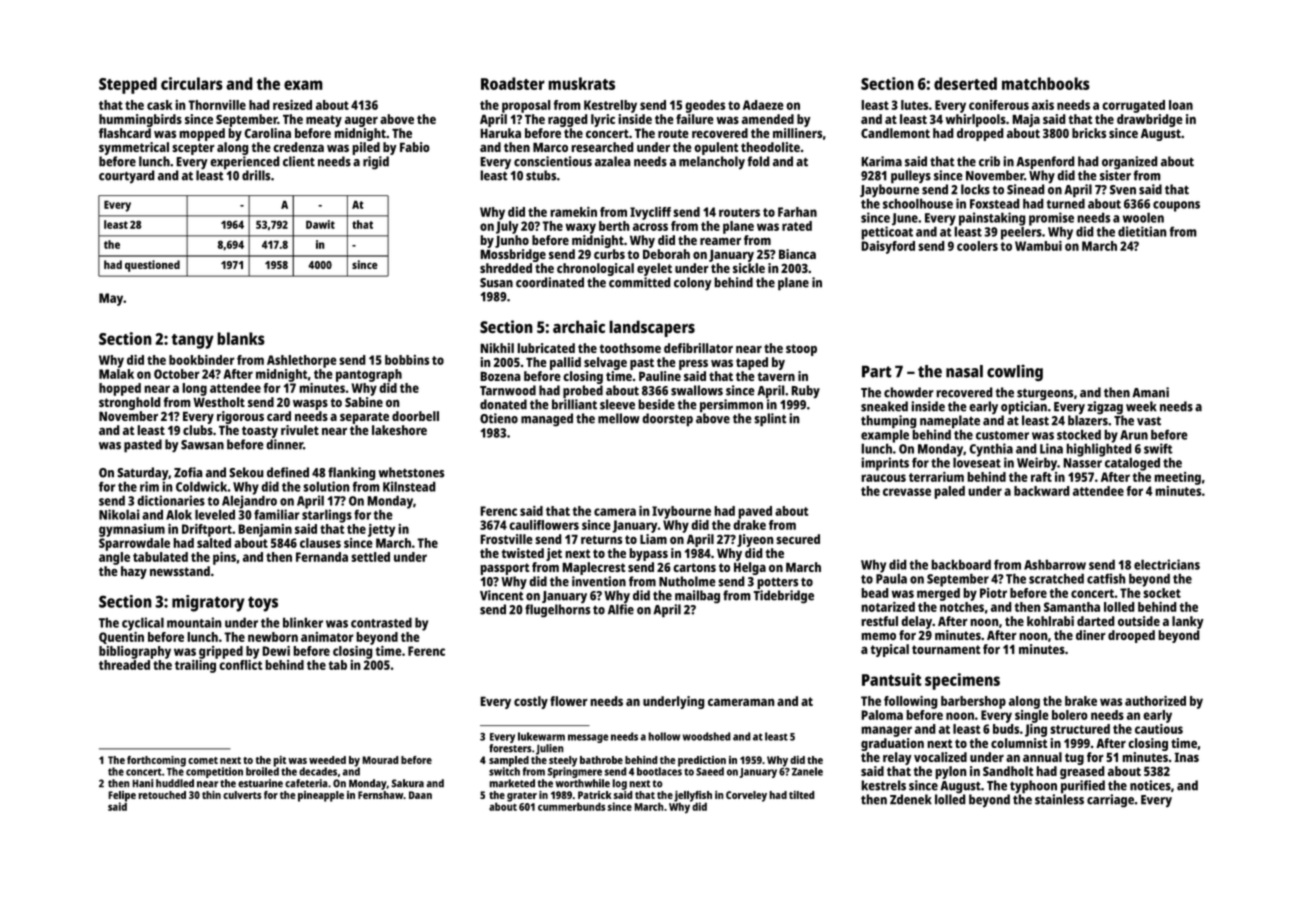 This page has width=1308, height=924. What do you see at coordinates (180, 571) in the page?
I see `newsstand` at bounding box center [180, 571].
